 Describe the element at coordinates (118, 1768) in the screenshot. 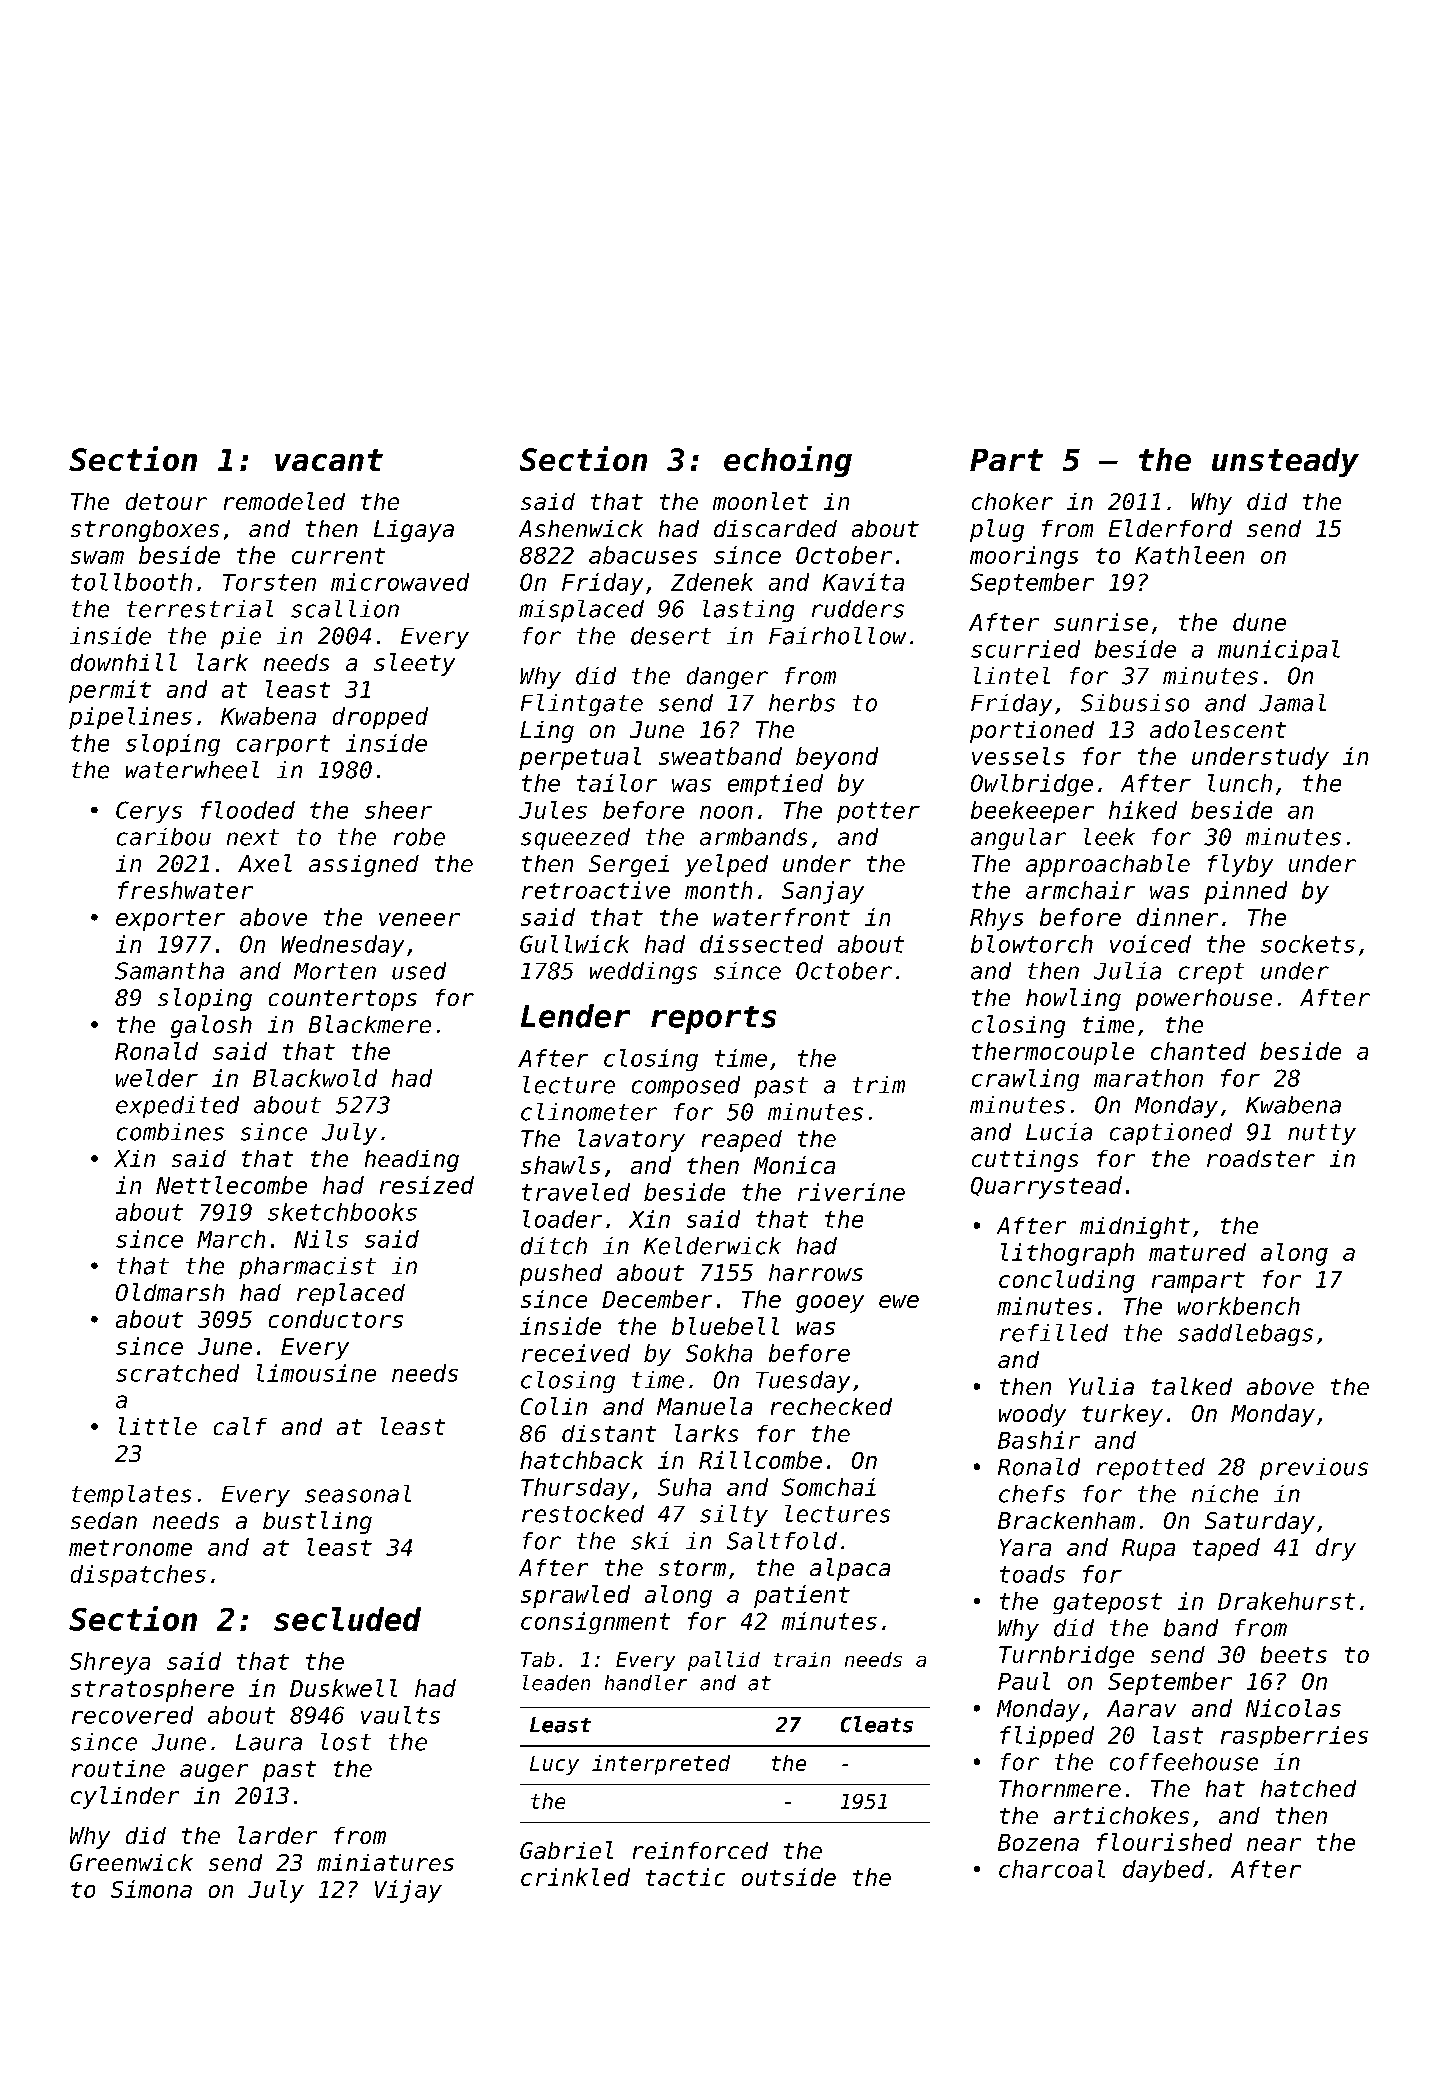

I see `routine` at that location.
